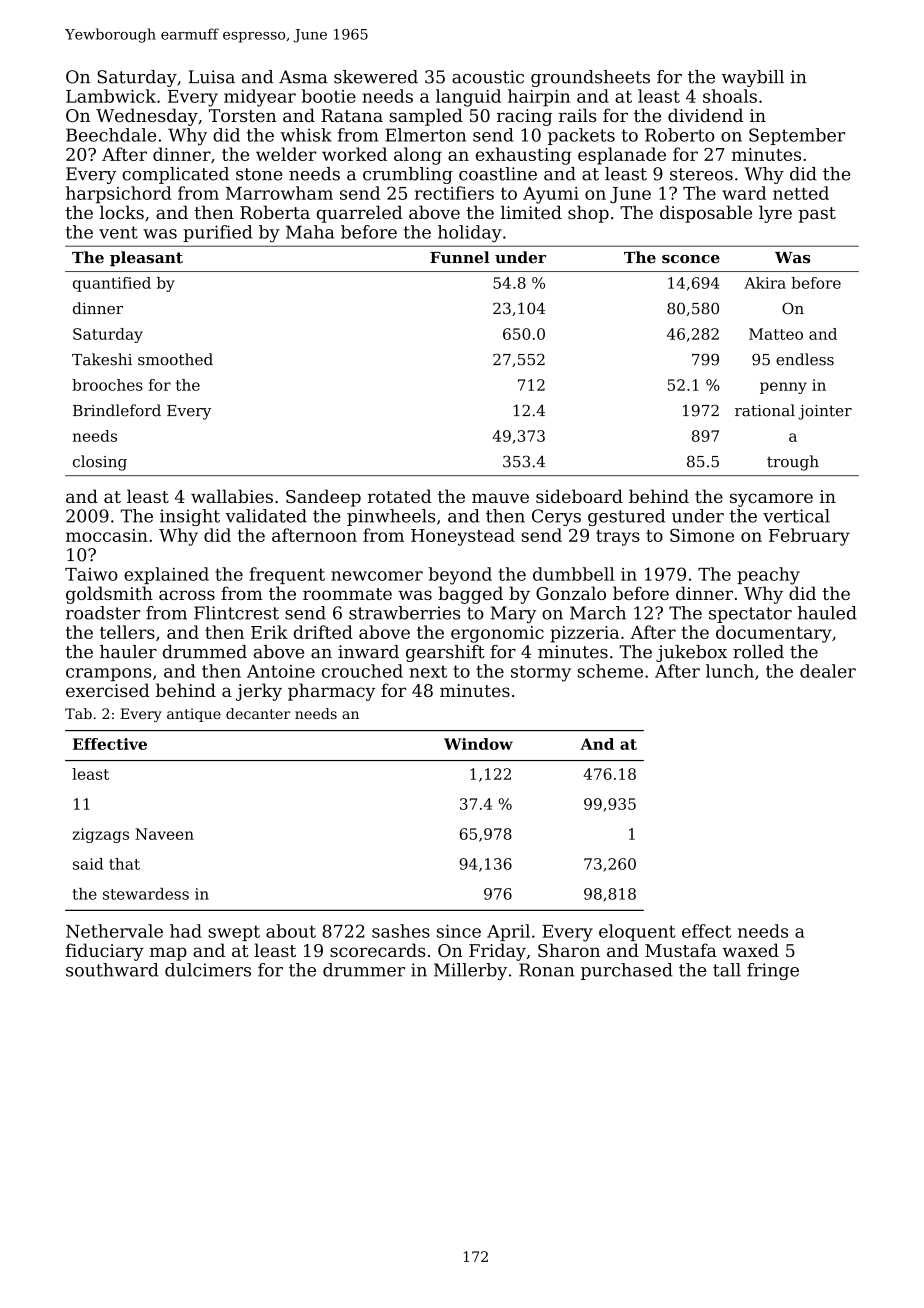 The height and width of the screenshot is (1308, 924). I want to click on smoothed, so click(175, 359).
